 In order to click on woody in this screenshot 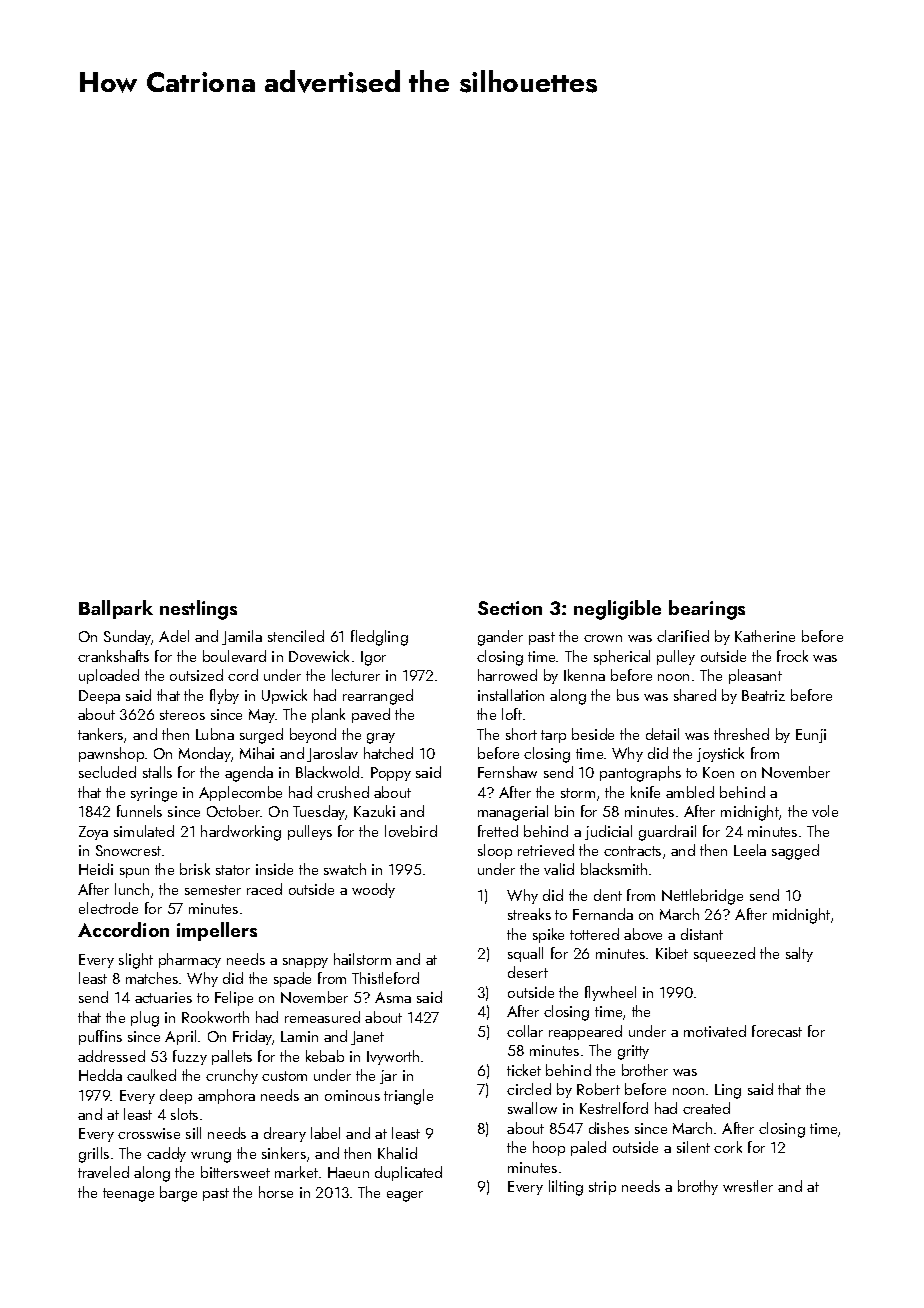, I will do `click(373, 890)`.
